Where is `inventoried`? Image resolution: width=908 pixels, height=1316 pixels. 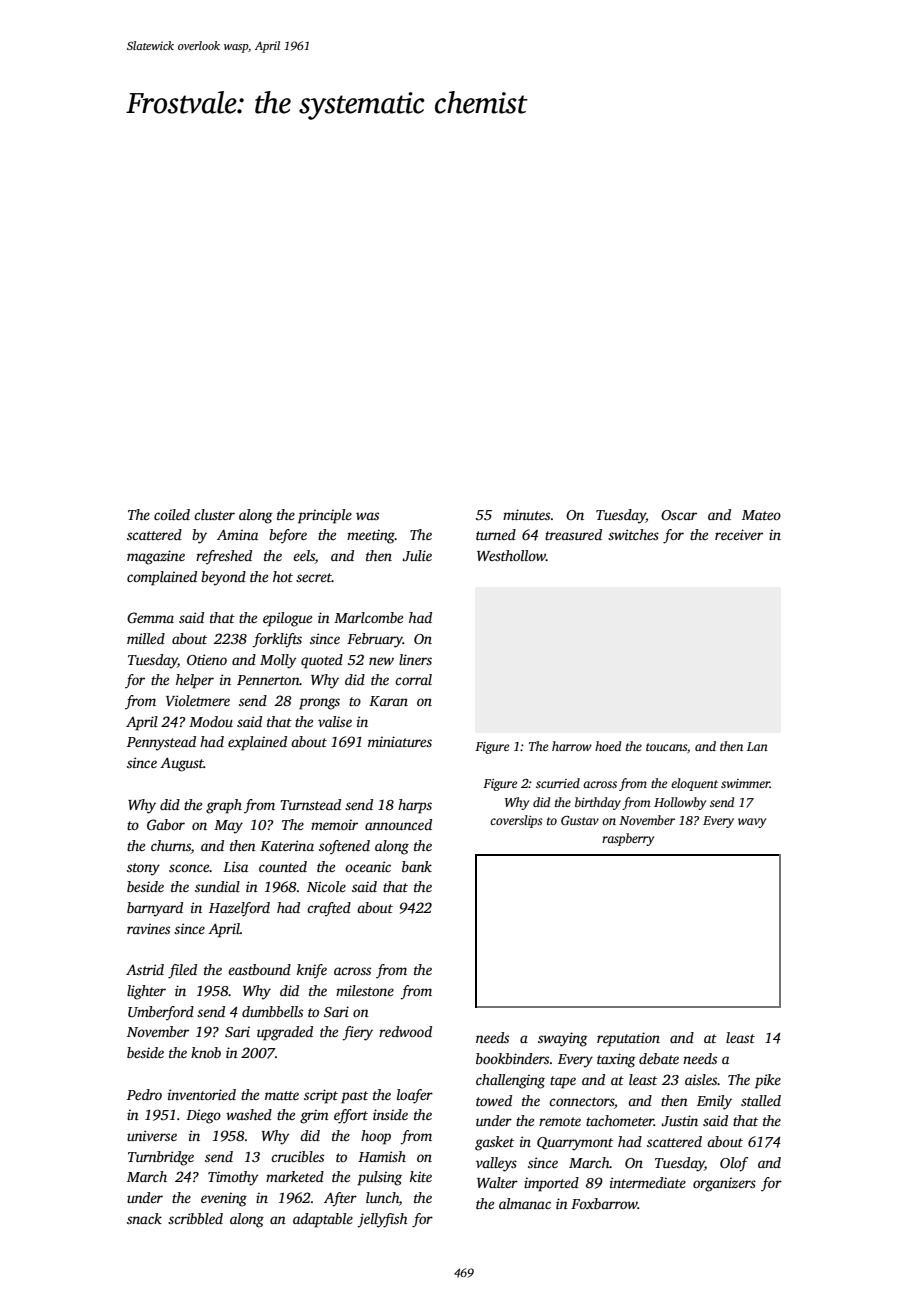 inventoried is located at coordinates (202, 1094).
